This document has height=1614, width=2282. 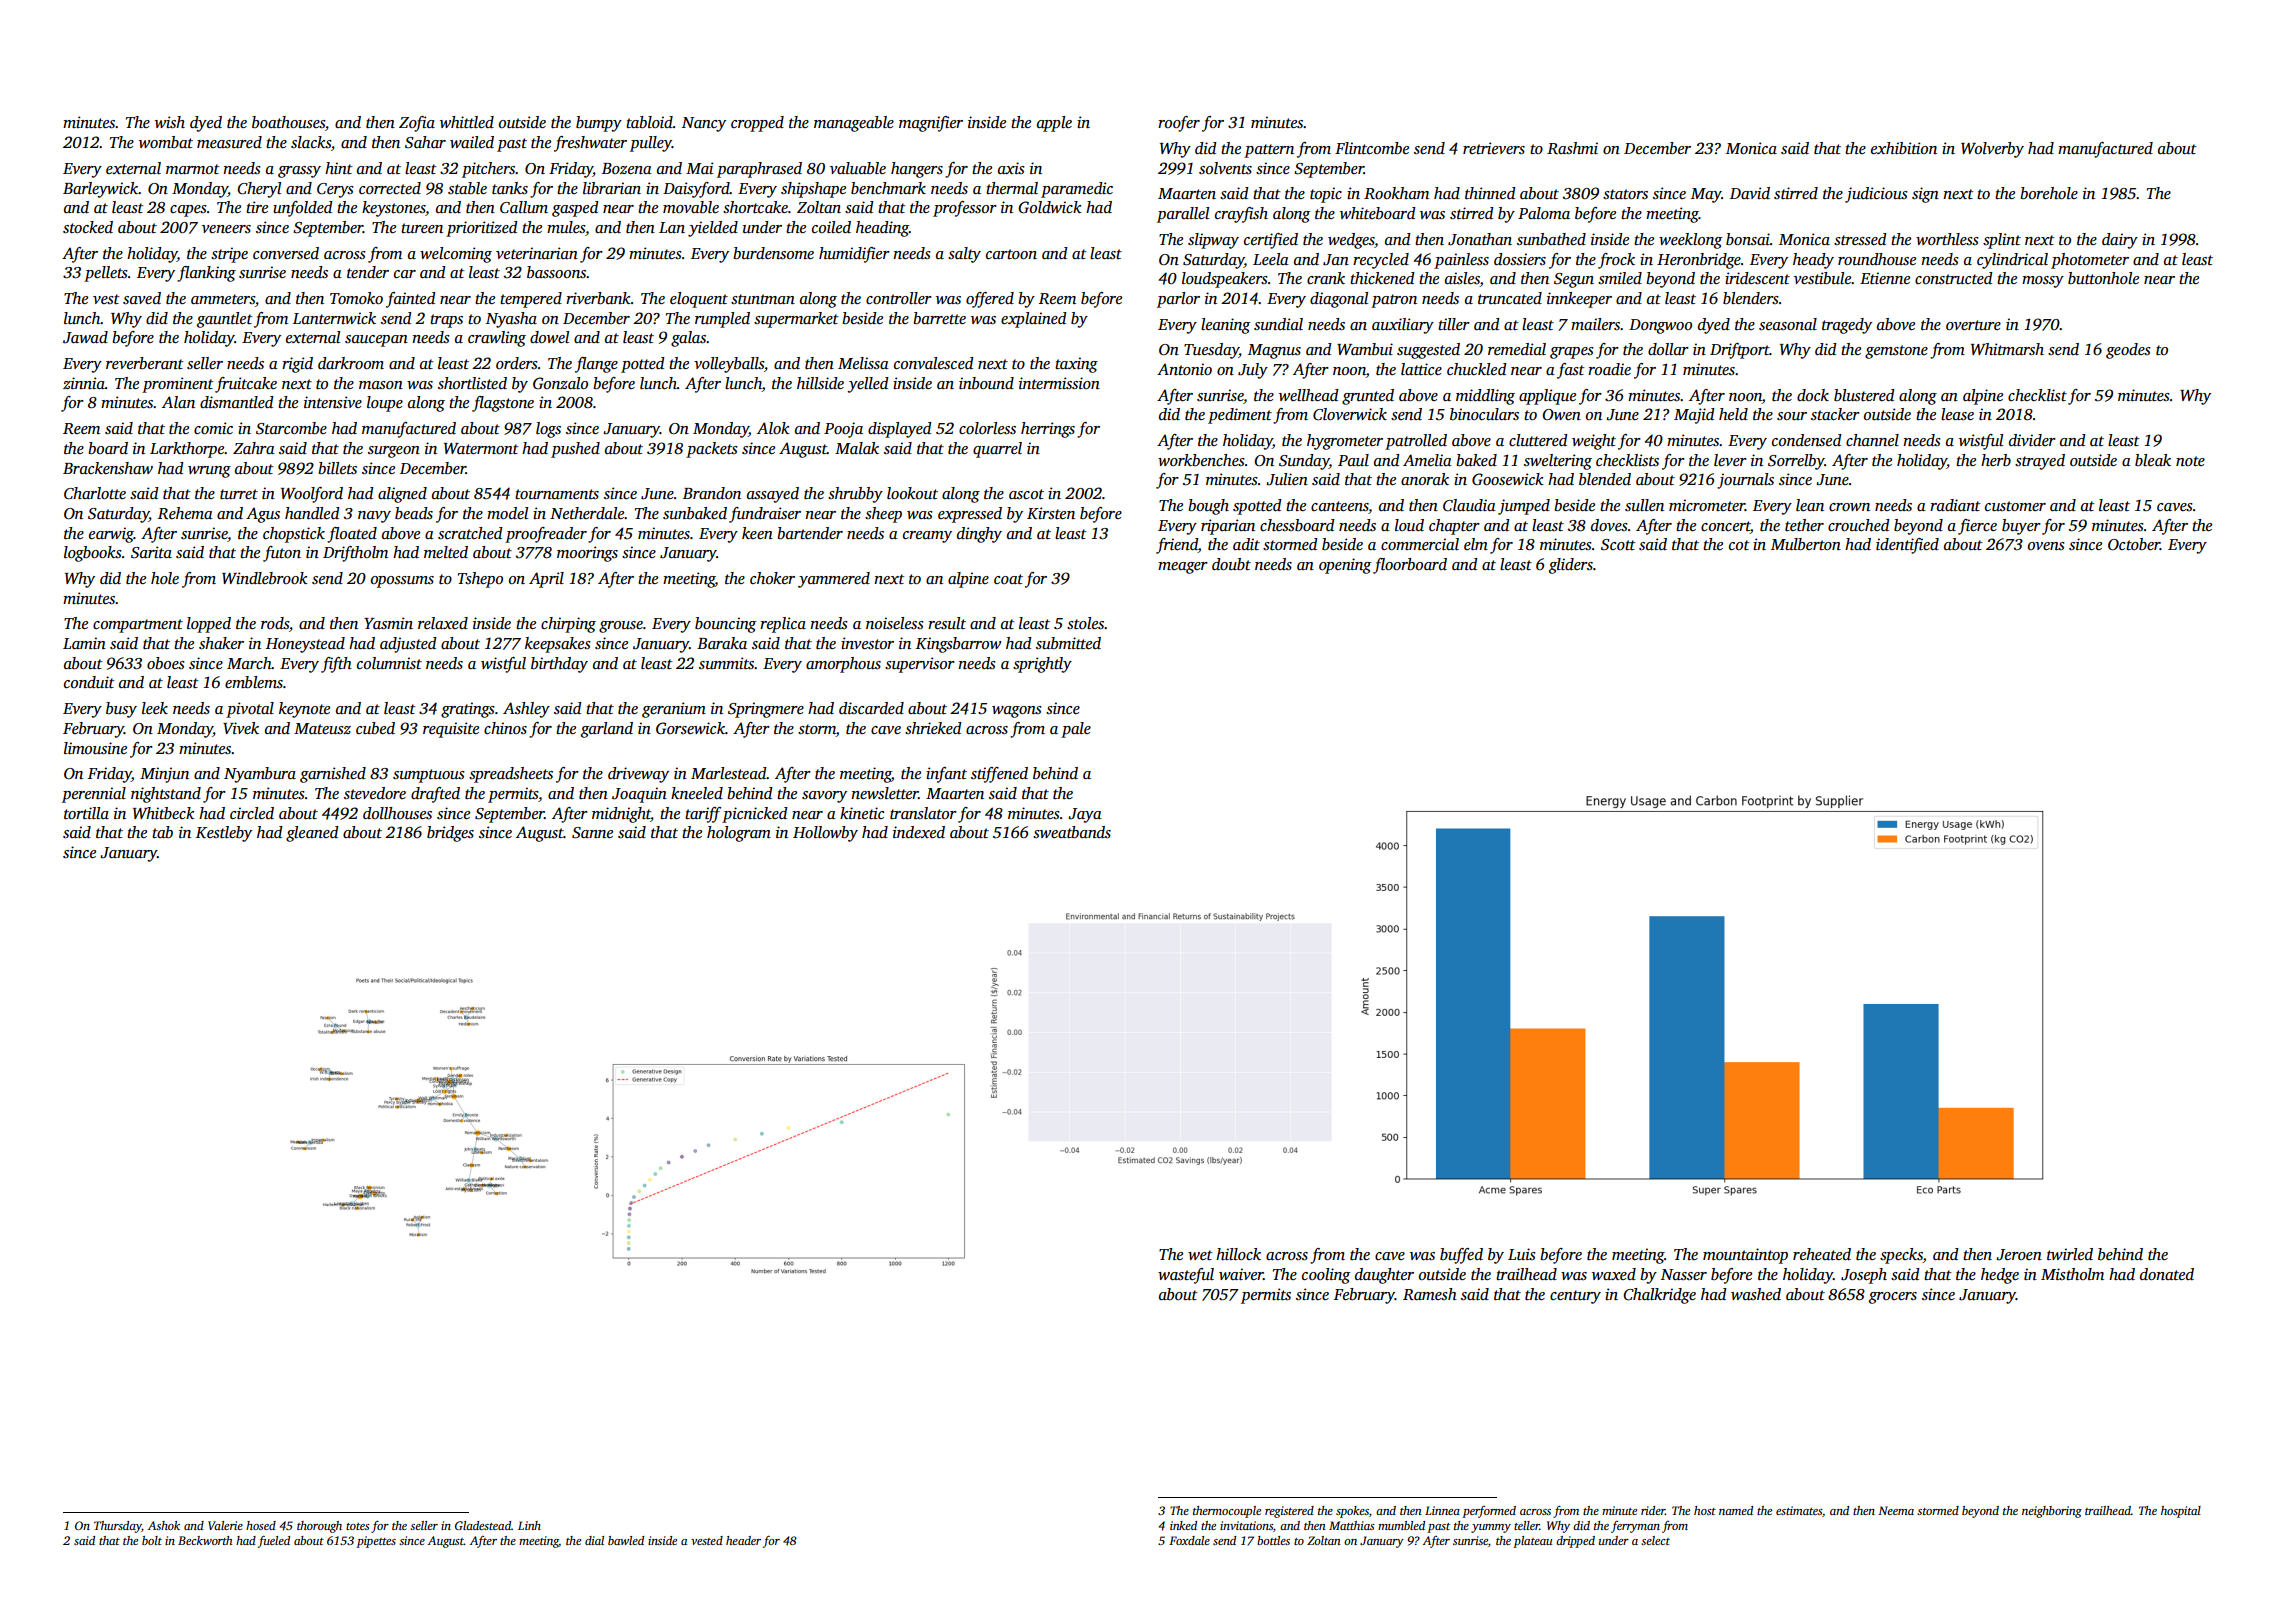 I want to click on logs, so click(x=548, y=430).
